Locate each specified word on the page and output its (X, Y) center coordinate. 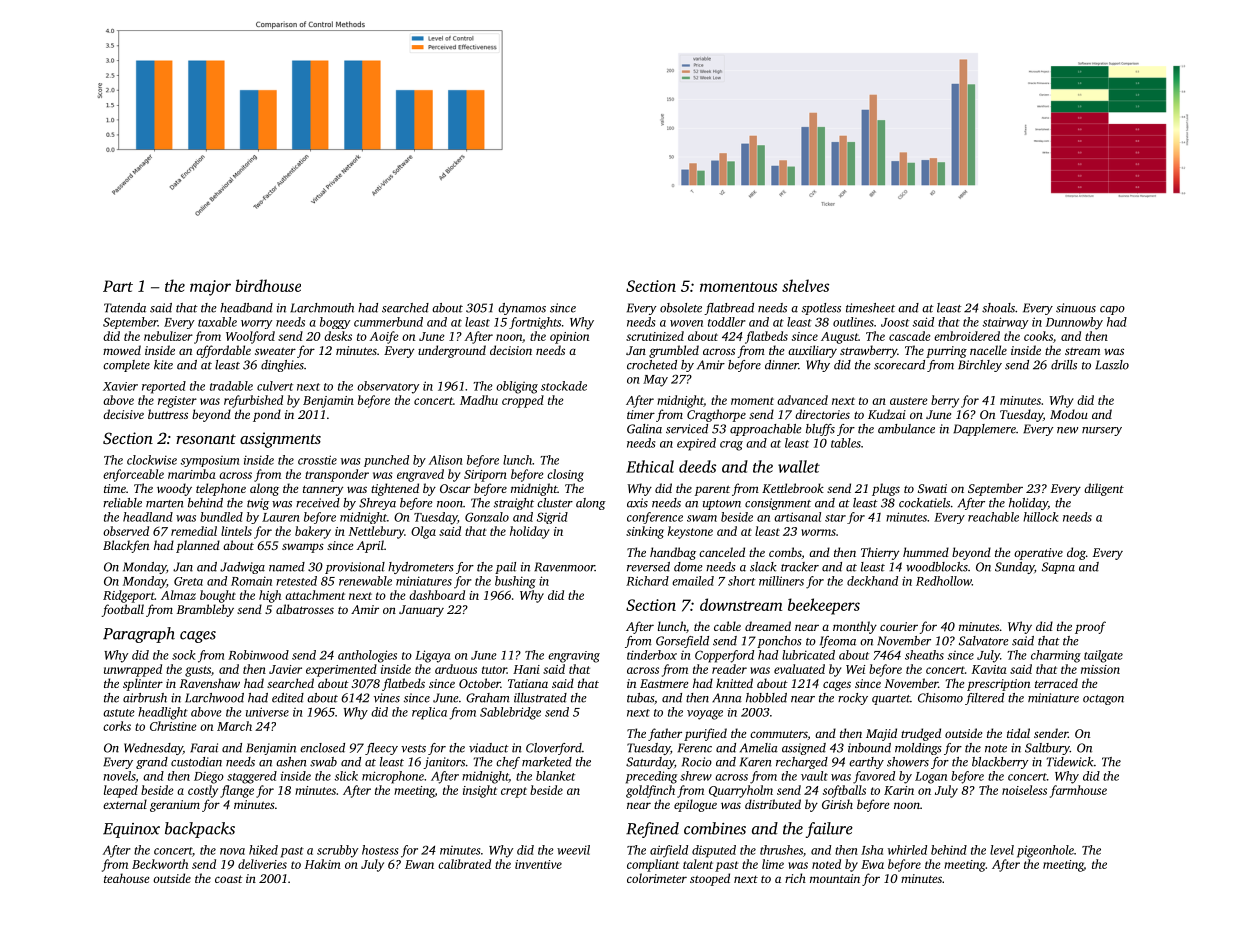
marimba (192, 474)
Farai (204, 748)
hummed (926, 552)
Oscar (455, 488)
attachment (315, 595)
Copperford (724, 656)
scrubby (337, 851)
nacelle (988, 350)
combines (715, 828)
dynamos (522, 309)
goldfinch (650, 791)
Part (118, 286)
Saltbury (1047, 749)
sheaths (924, 655)
